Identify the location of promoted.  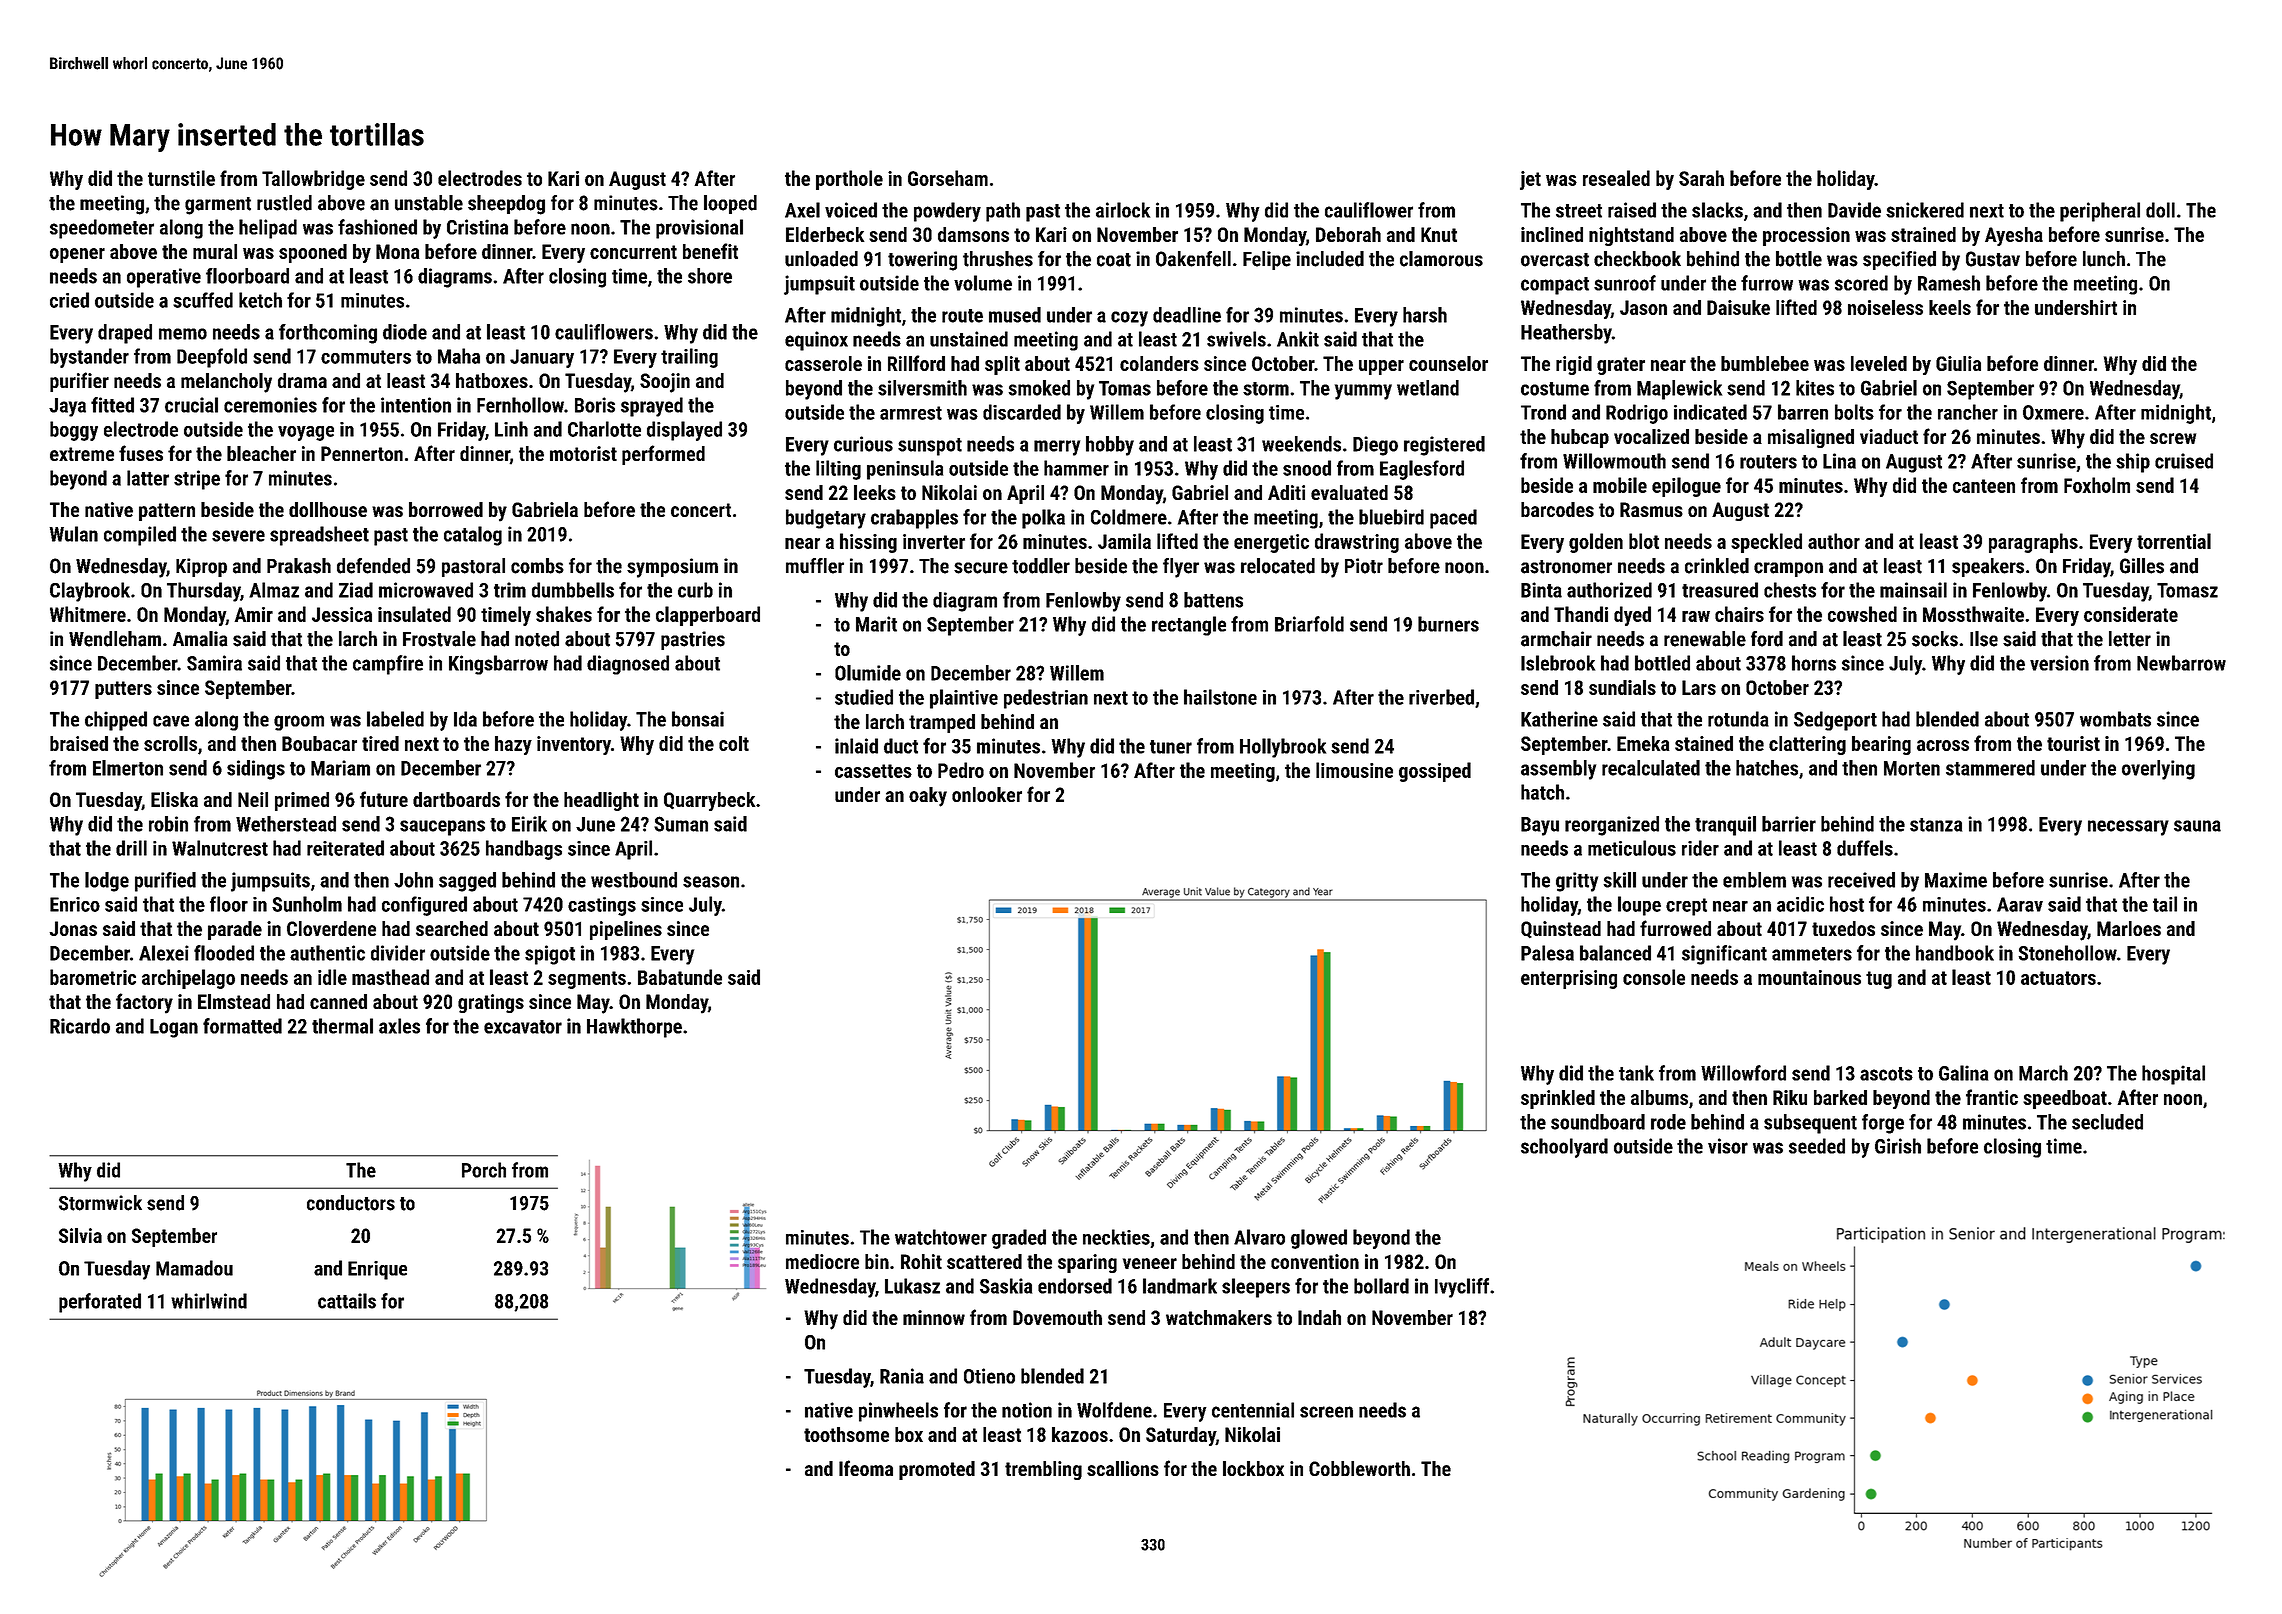
(937, 1470).
